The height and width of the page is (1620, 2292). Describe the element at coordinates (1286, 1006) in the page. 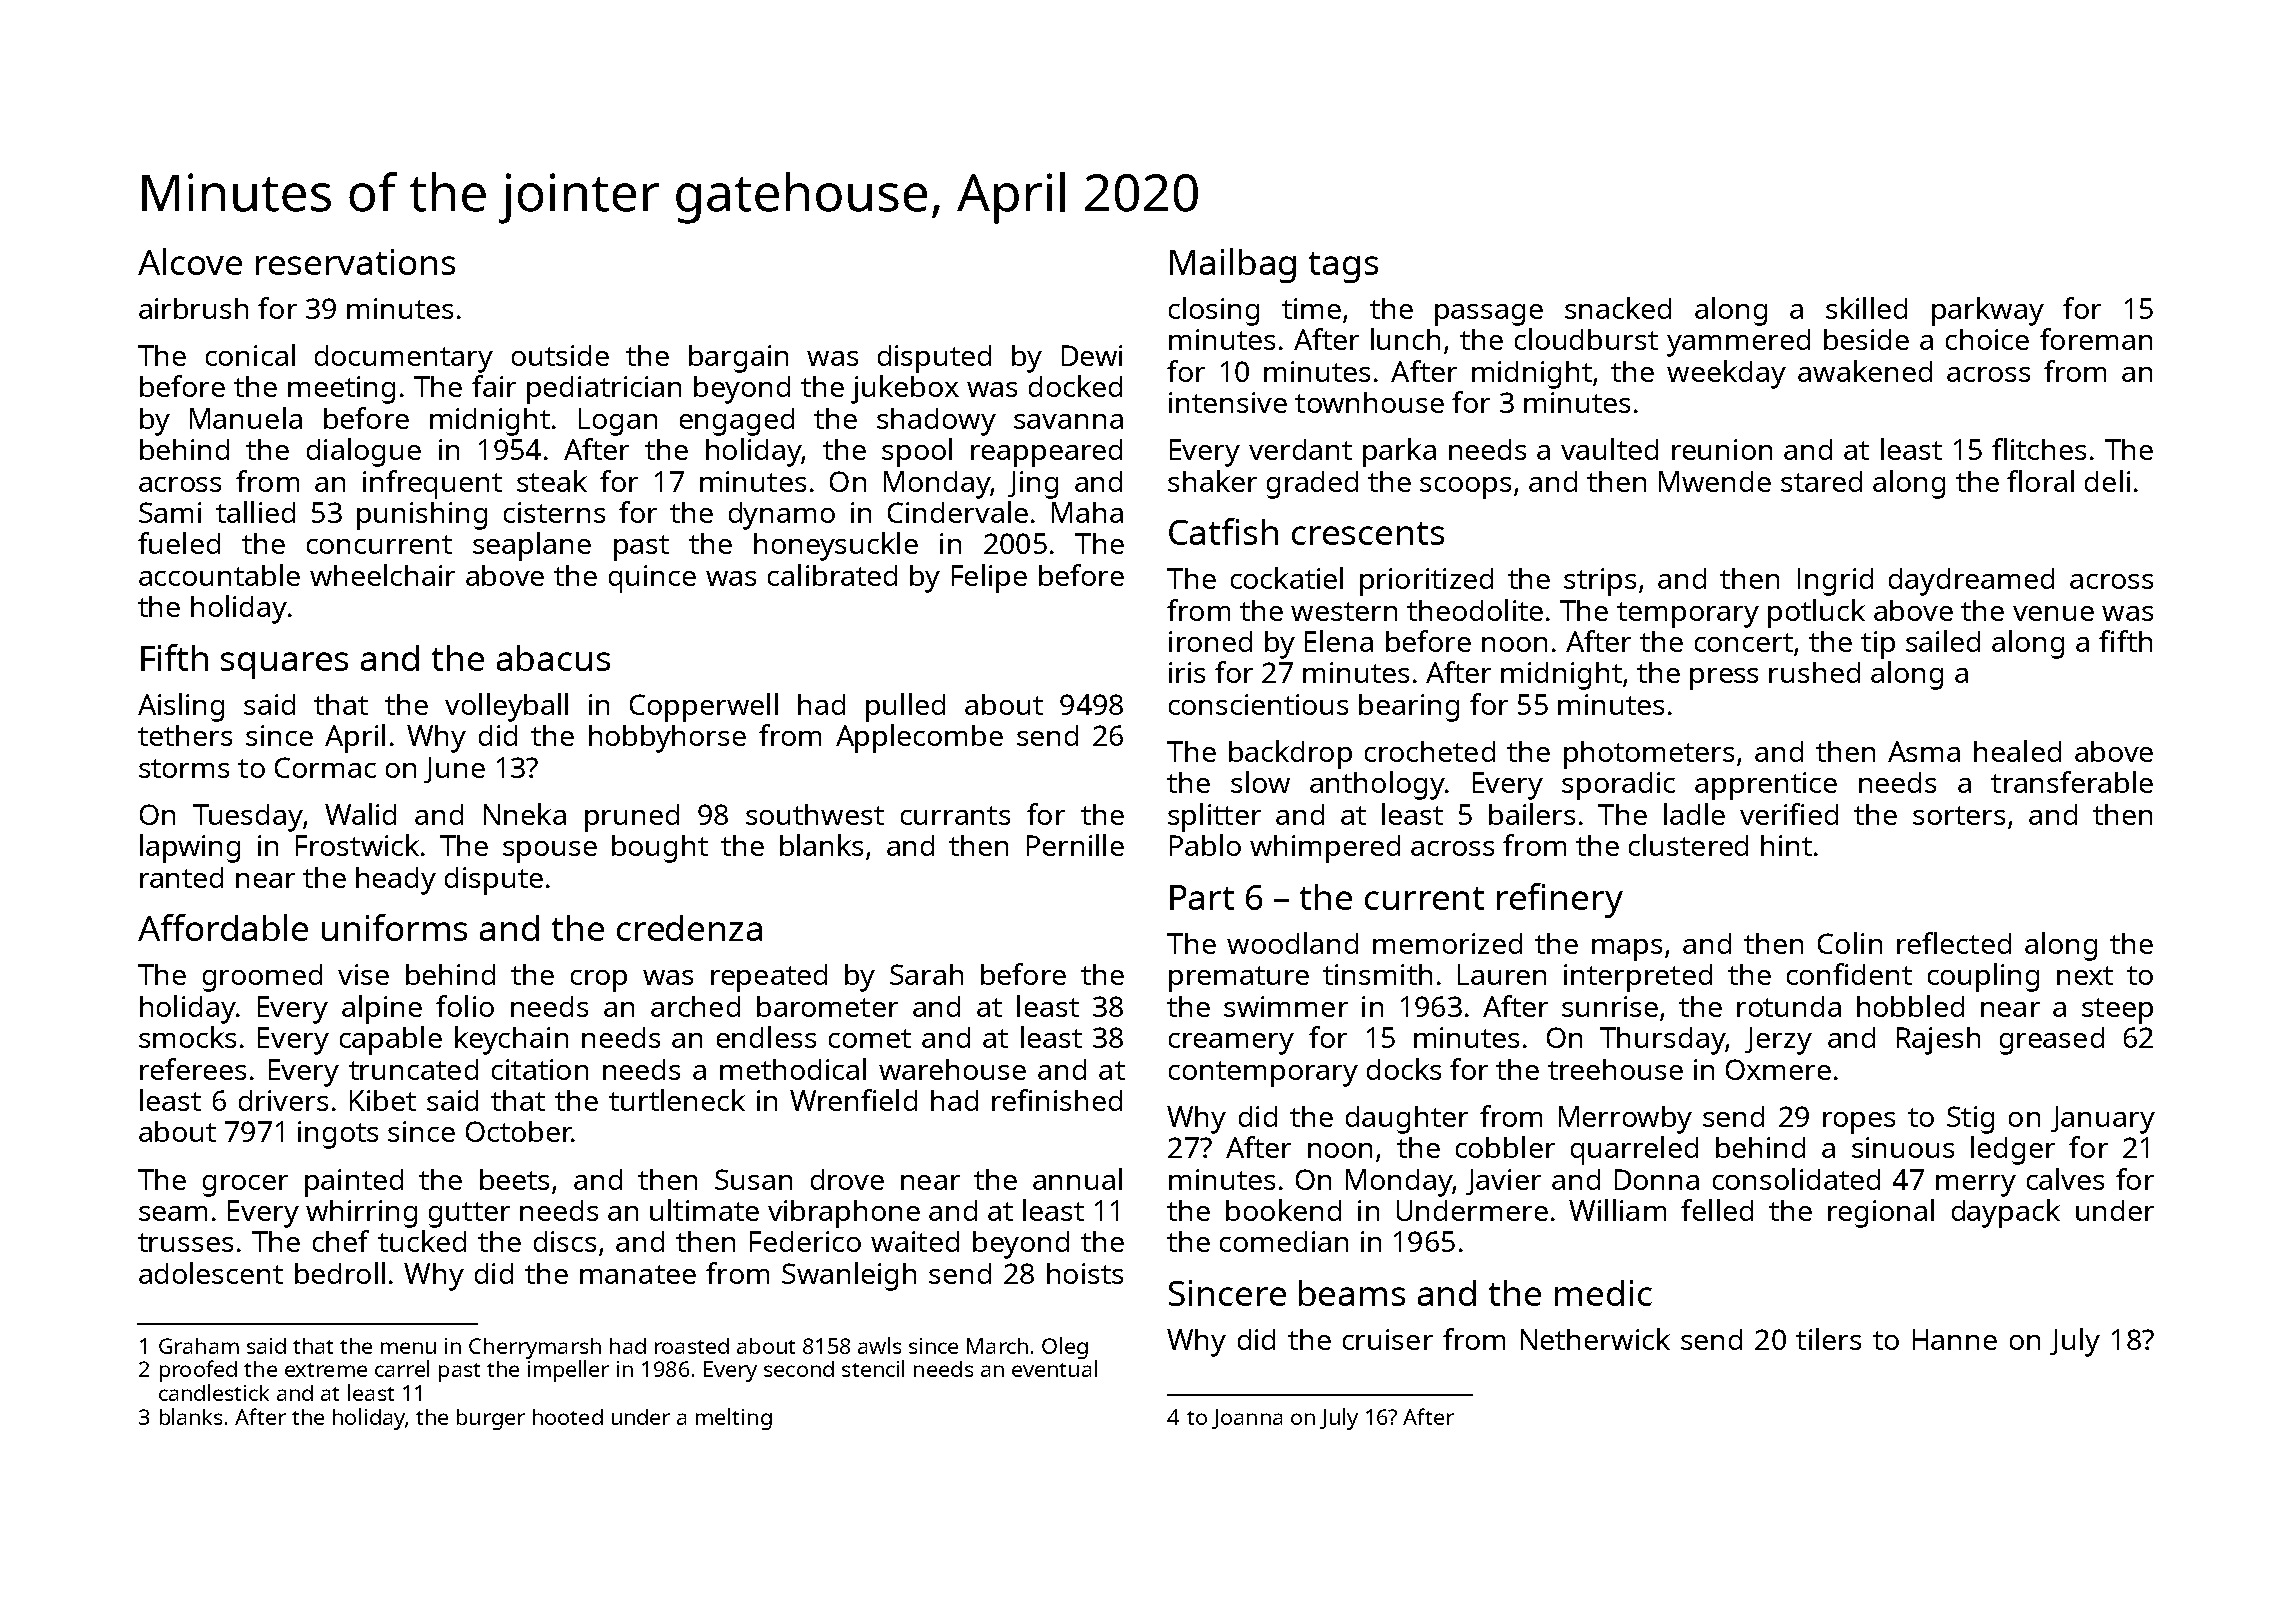

I see `swimmer` at that location.
